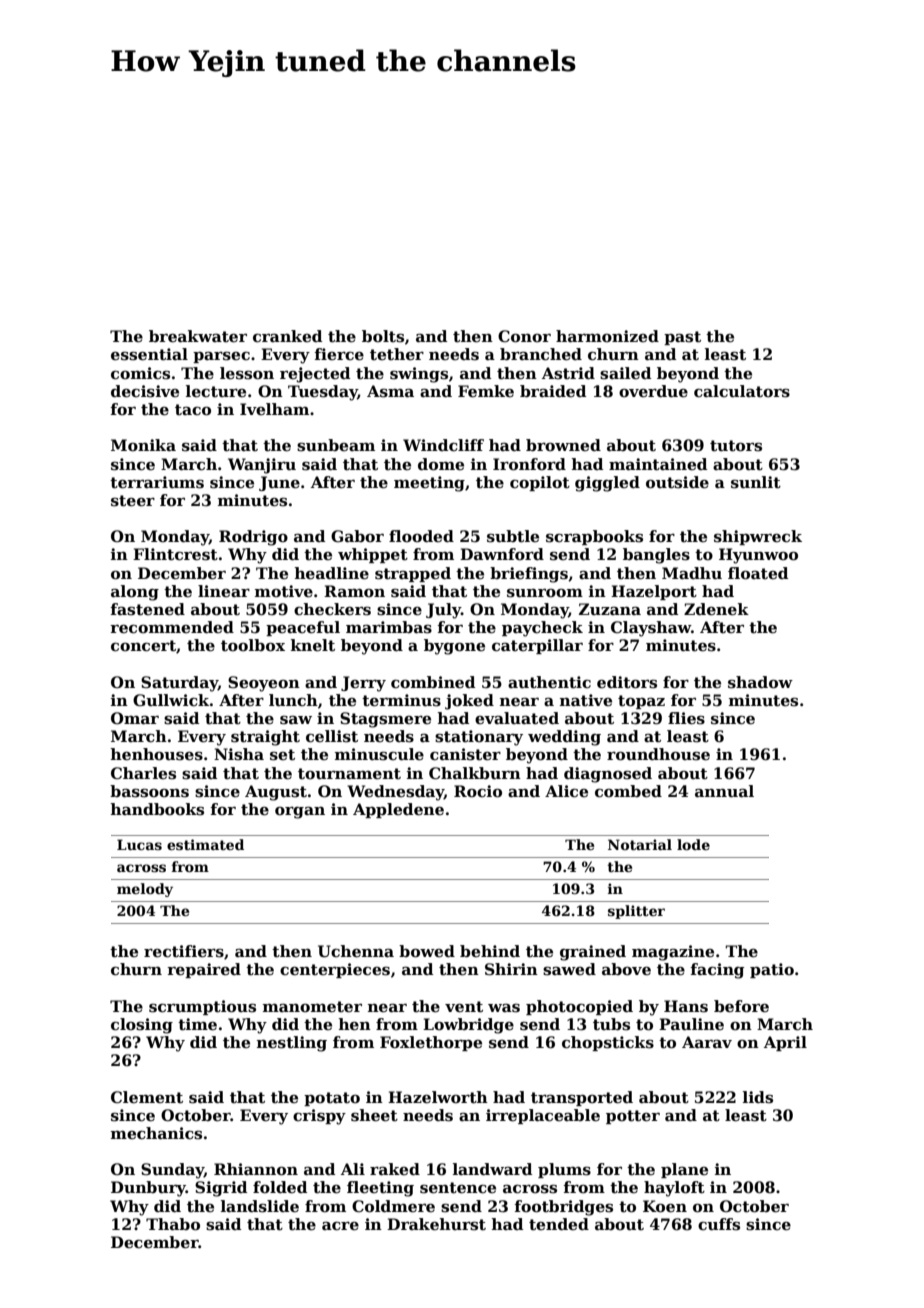  What do you see at coordinates (198, 336) in the image?
I see `breakwater` at bounding box center [198, 336].
